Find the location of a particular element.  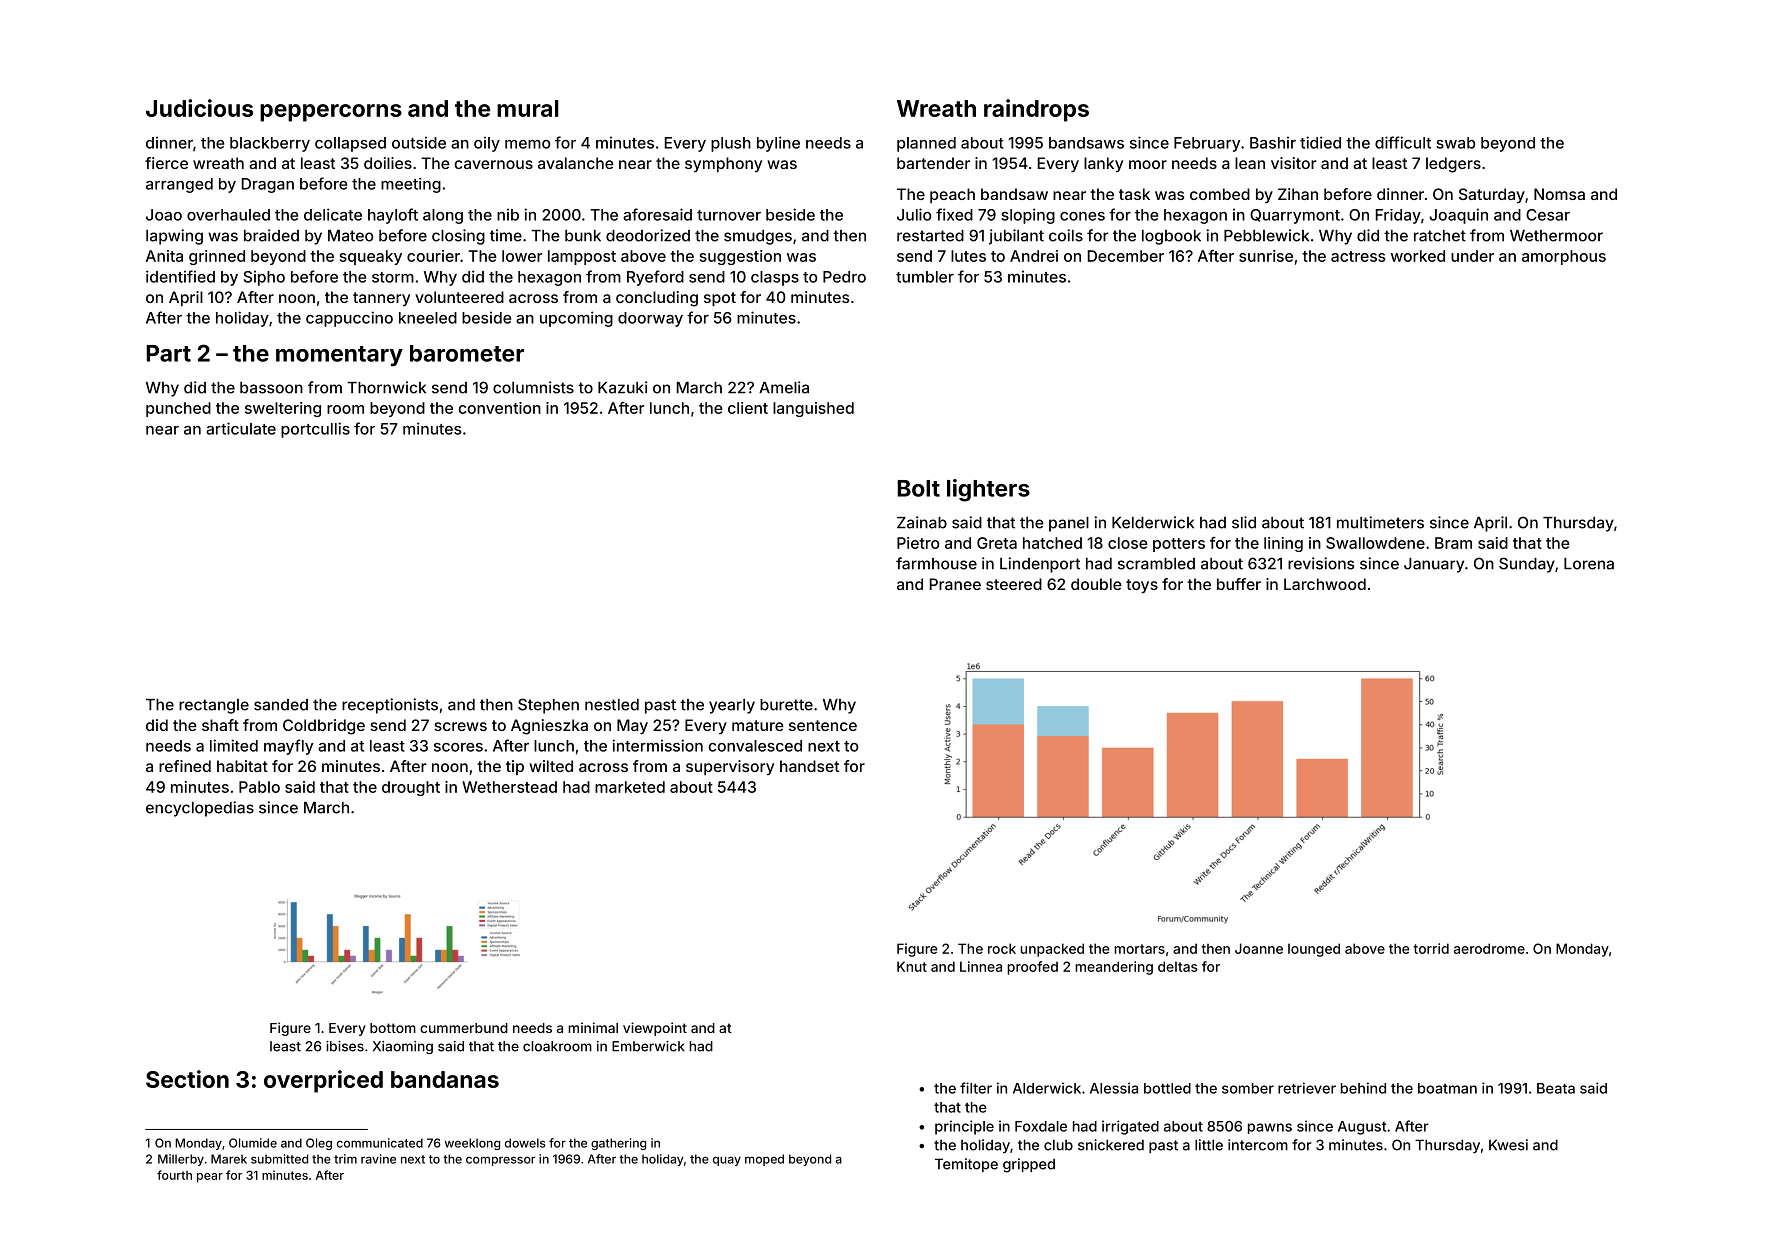

Cesar is located at coordinates (1548, 215).
